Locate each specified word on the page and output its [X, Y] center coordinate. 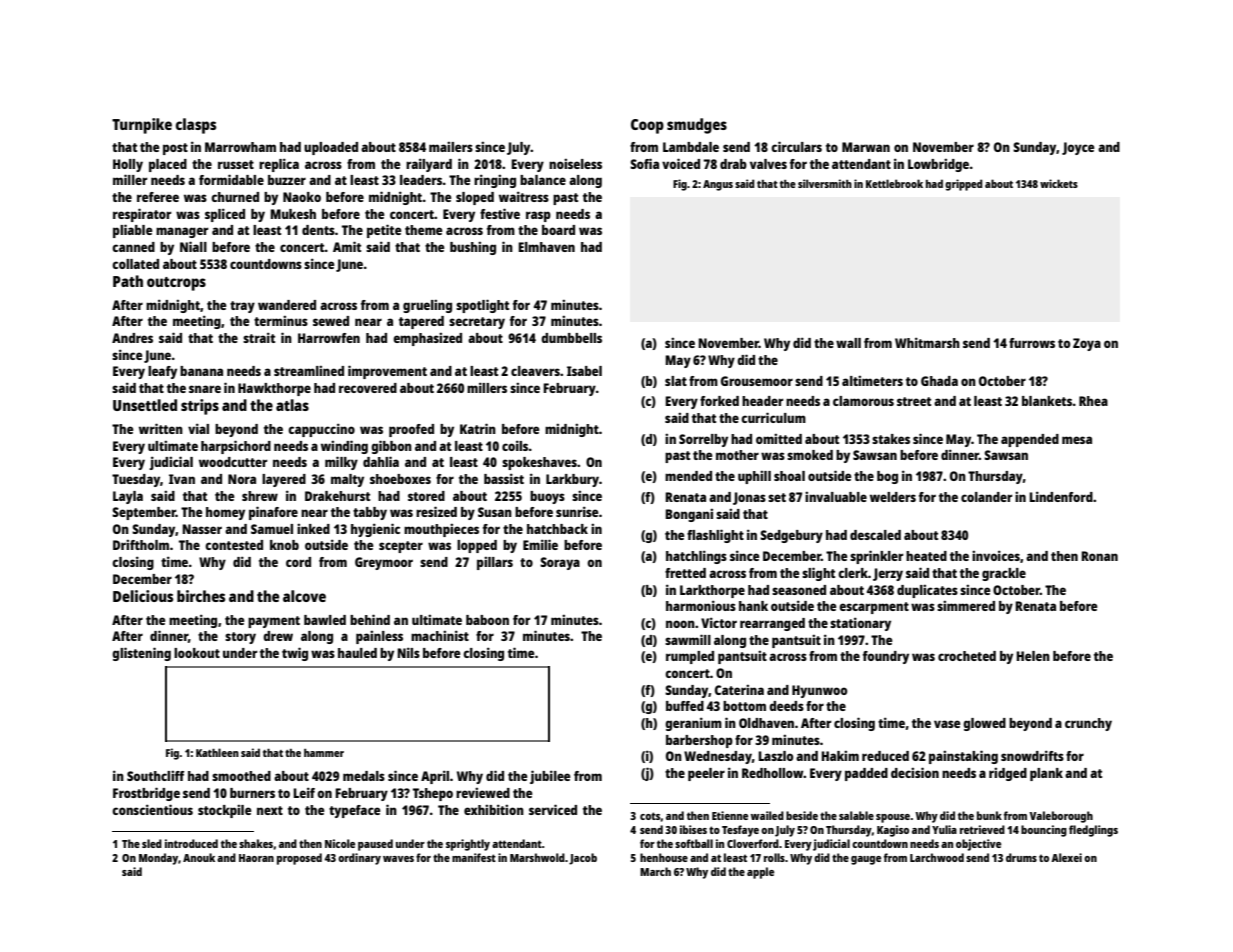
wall [848, 343]
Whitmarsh [927, 342]
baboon [487, 620]
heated [926, 556]
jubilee [550, 777]
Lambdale [691, 147]
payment [274, 622]
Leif [304, 792]
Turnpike [142, 126]
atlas [292, 405]
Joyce [1078, 148]
